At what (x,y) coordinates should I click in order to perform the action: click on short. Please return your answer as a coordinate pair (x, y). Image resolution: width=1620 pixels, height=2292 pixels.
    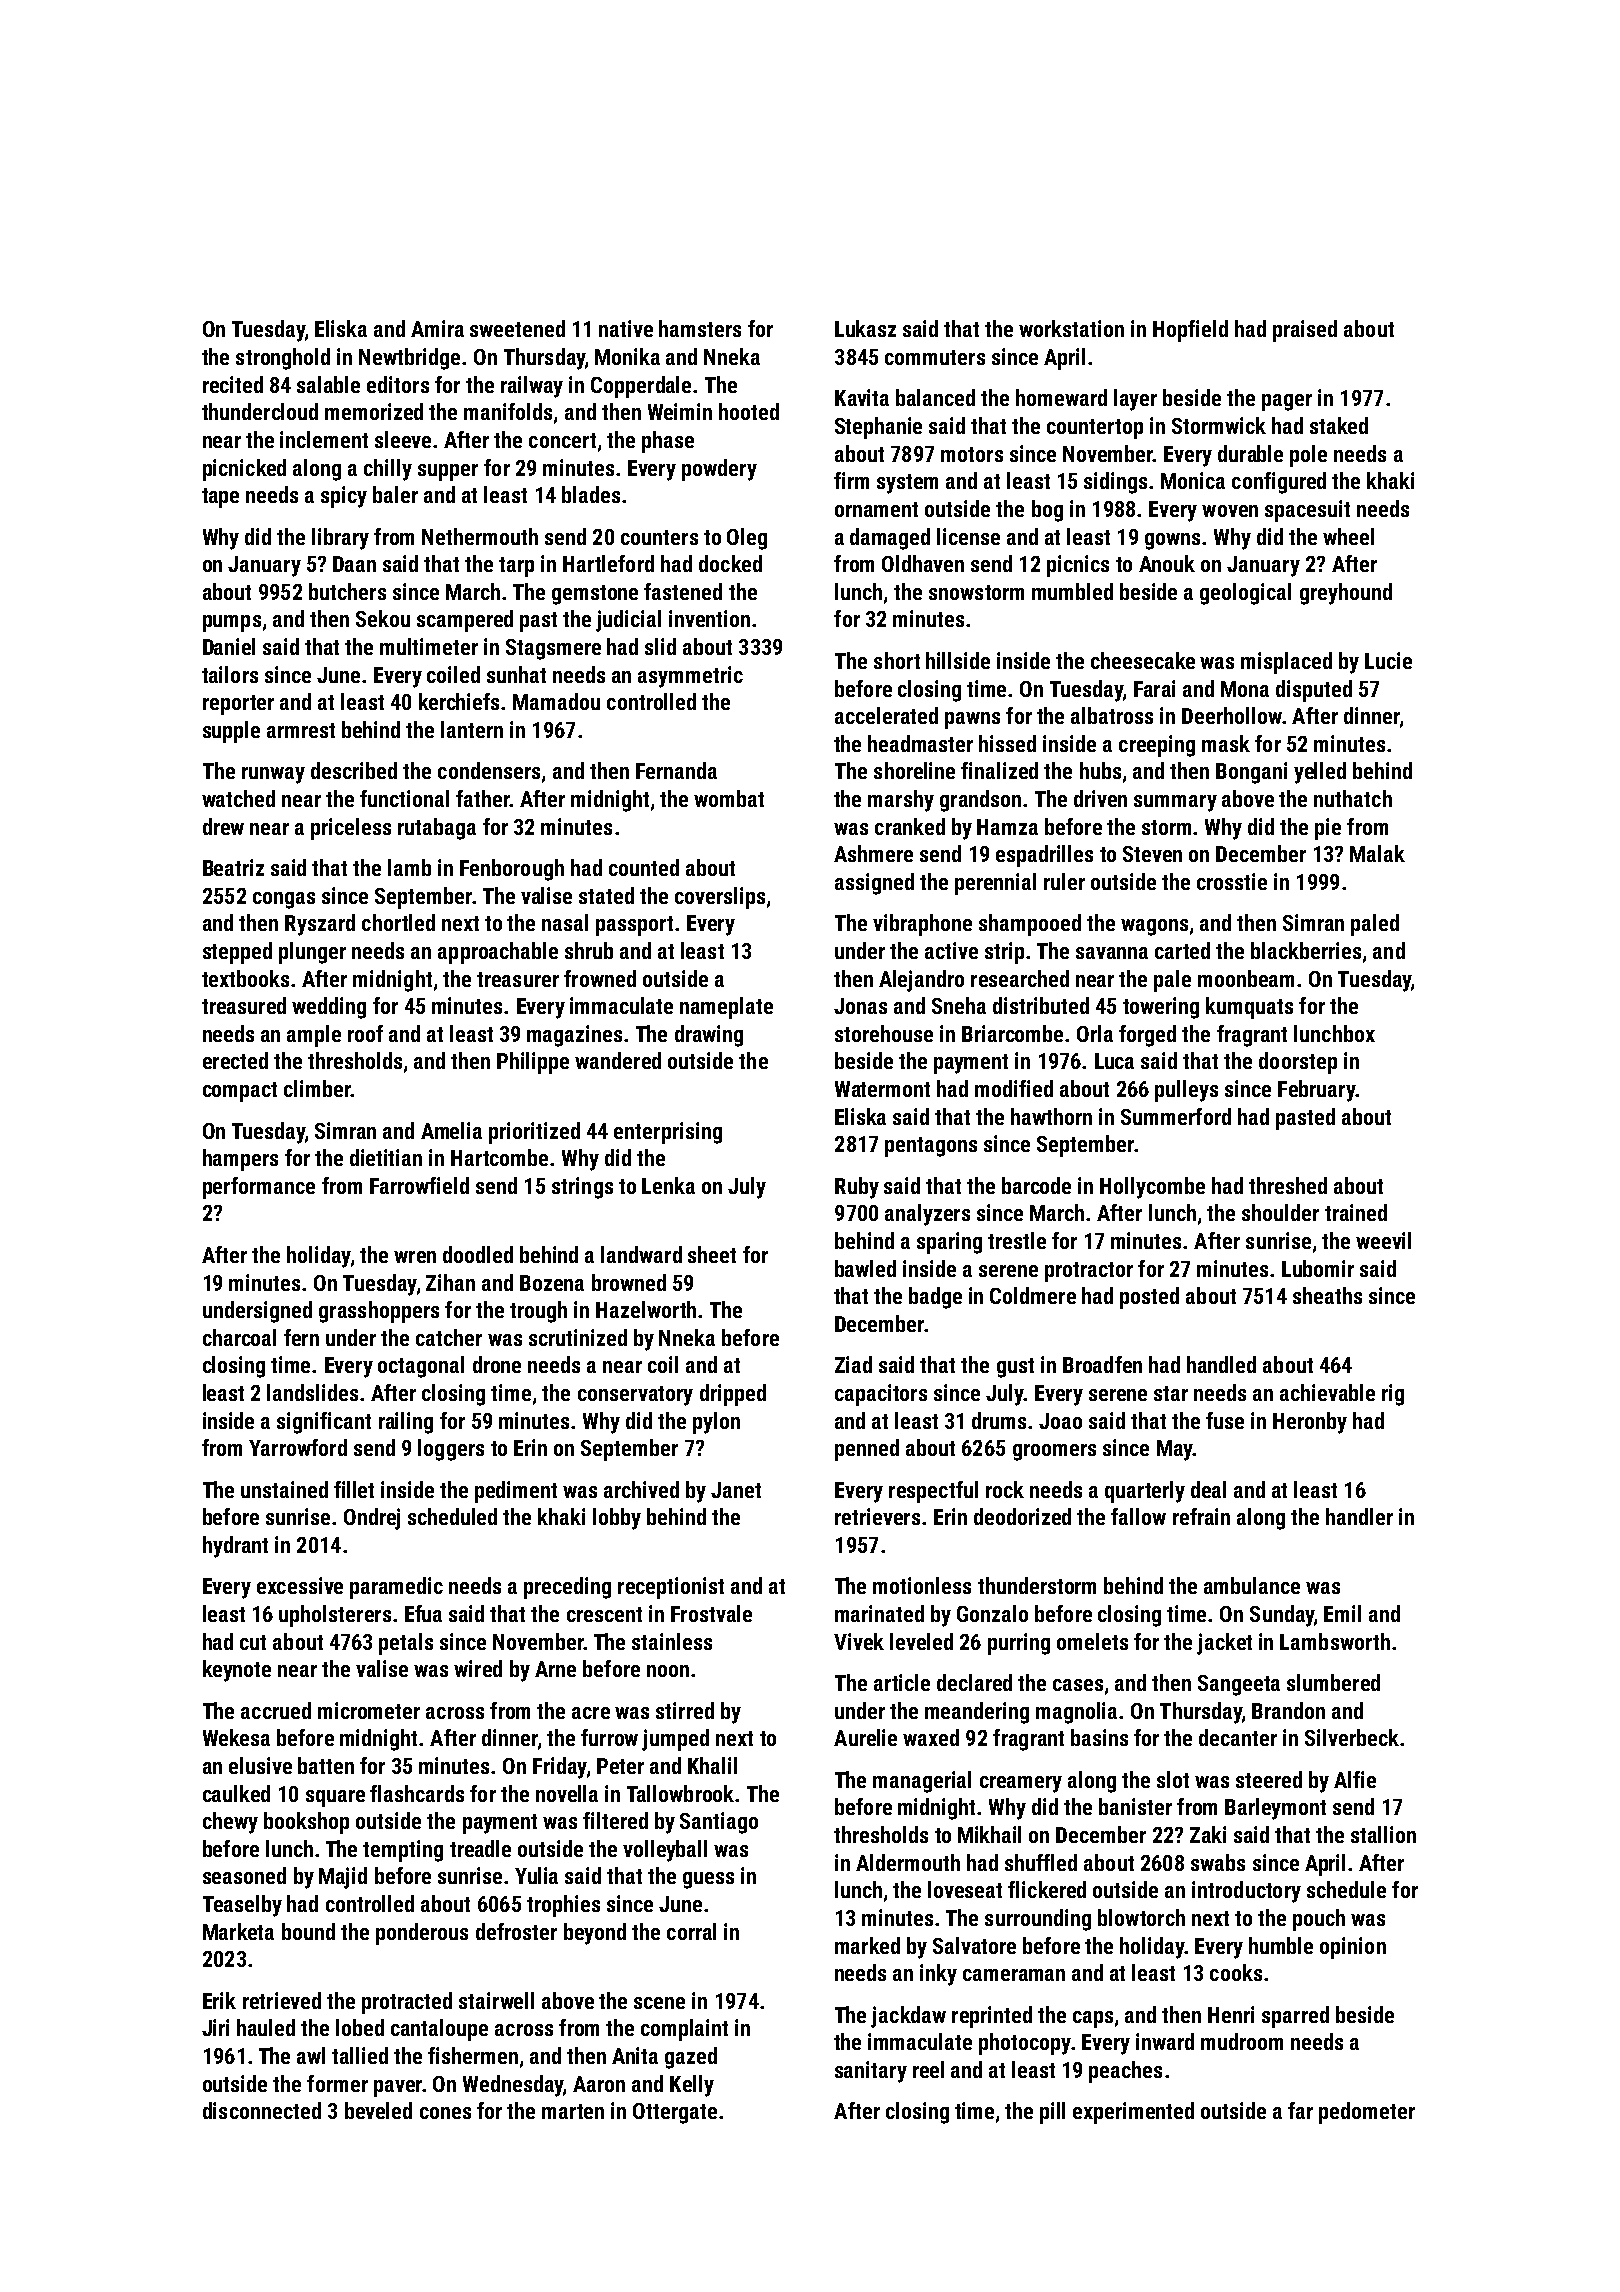
    Looking at the image, I should click on (897, 660).
